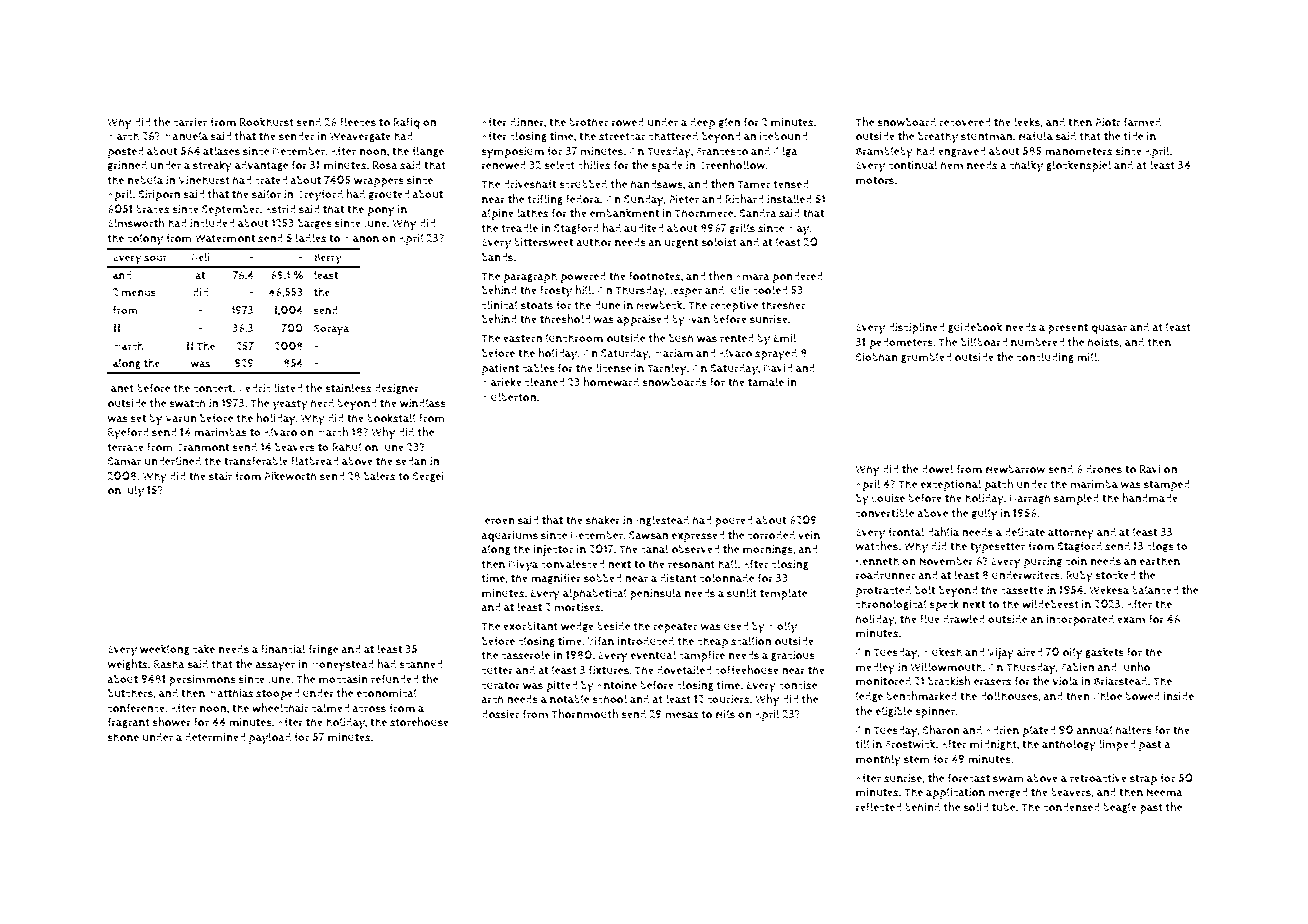  Describe the element at coordinates (1087, 357) in the image. I see `mill` at that location.
